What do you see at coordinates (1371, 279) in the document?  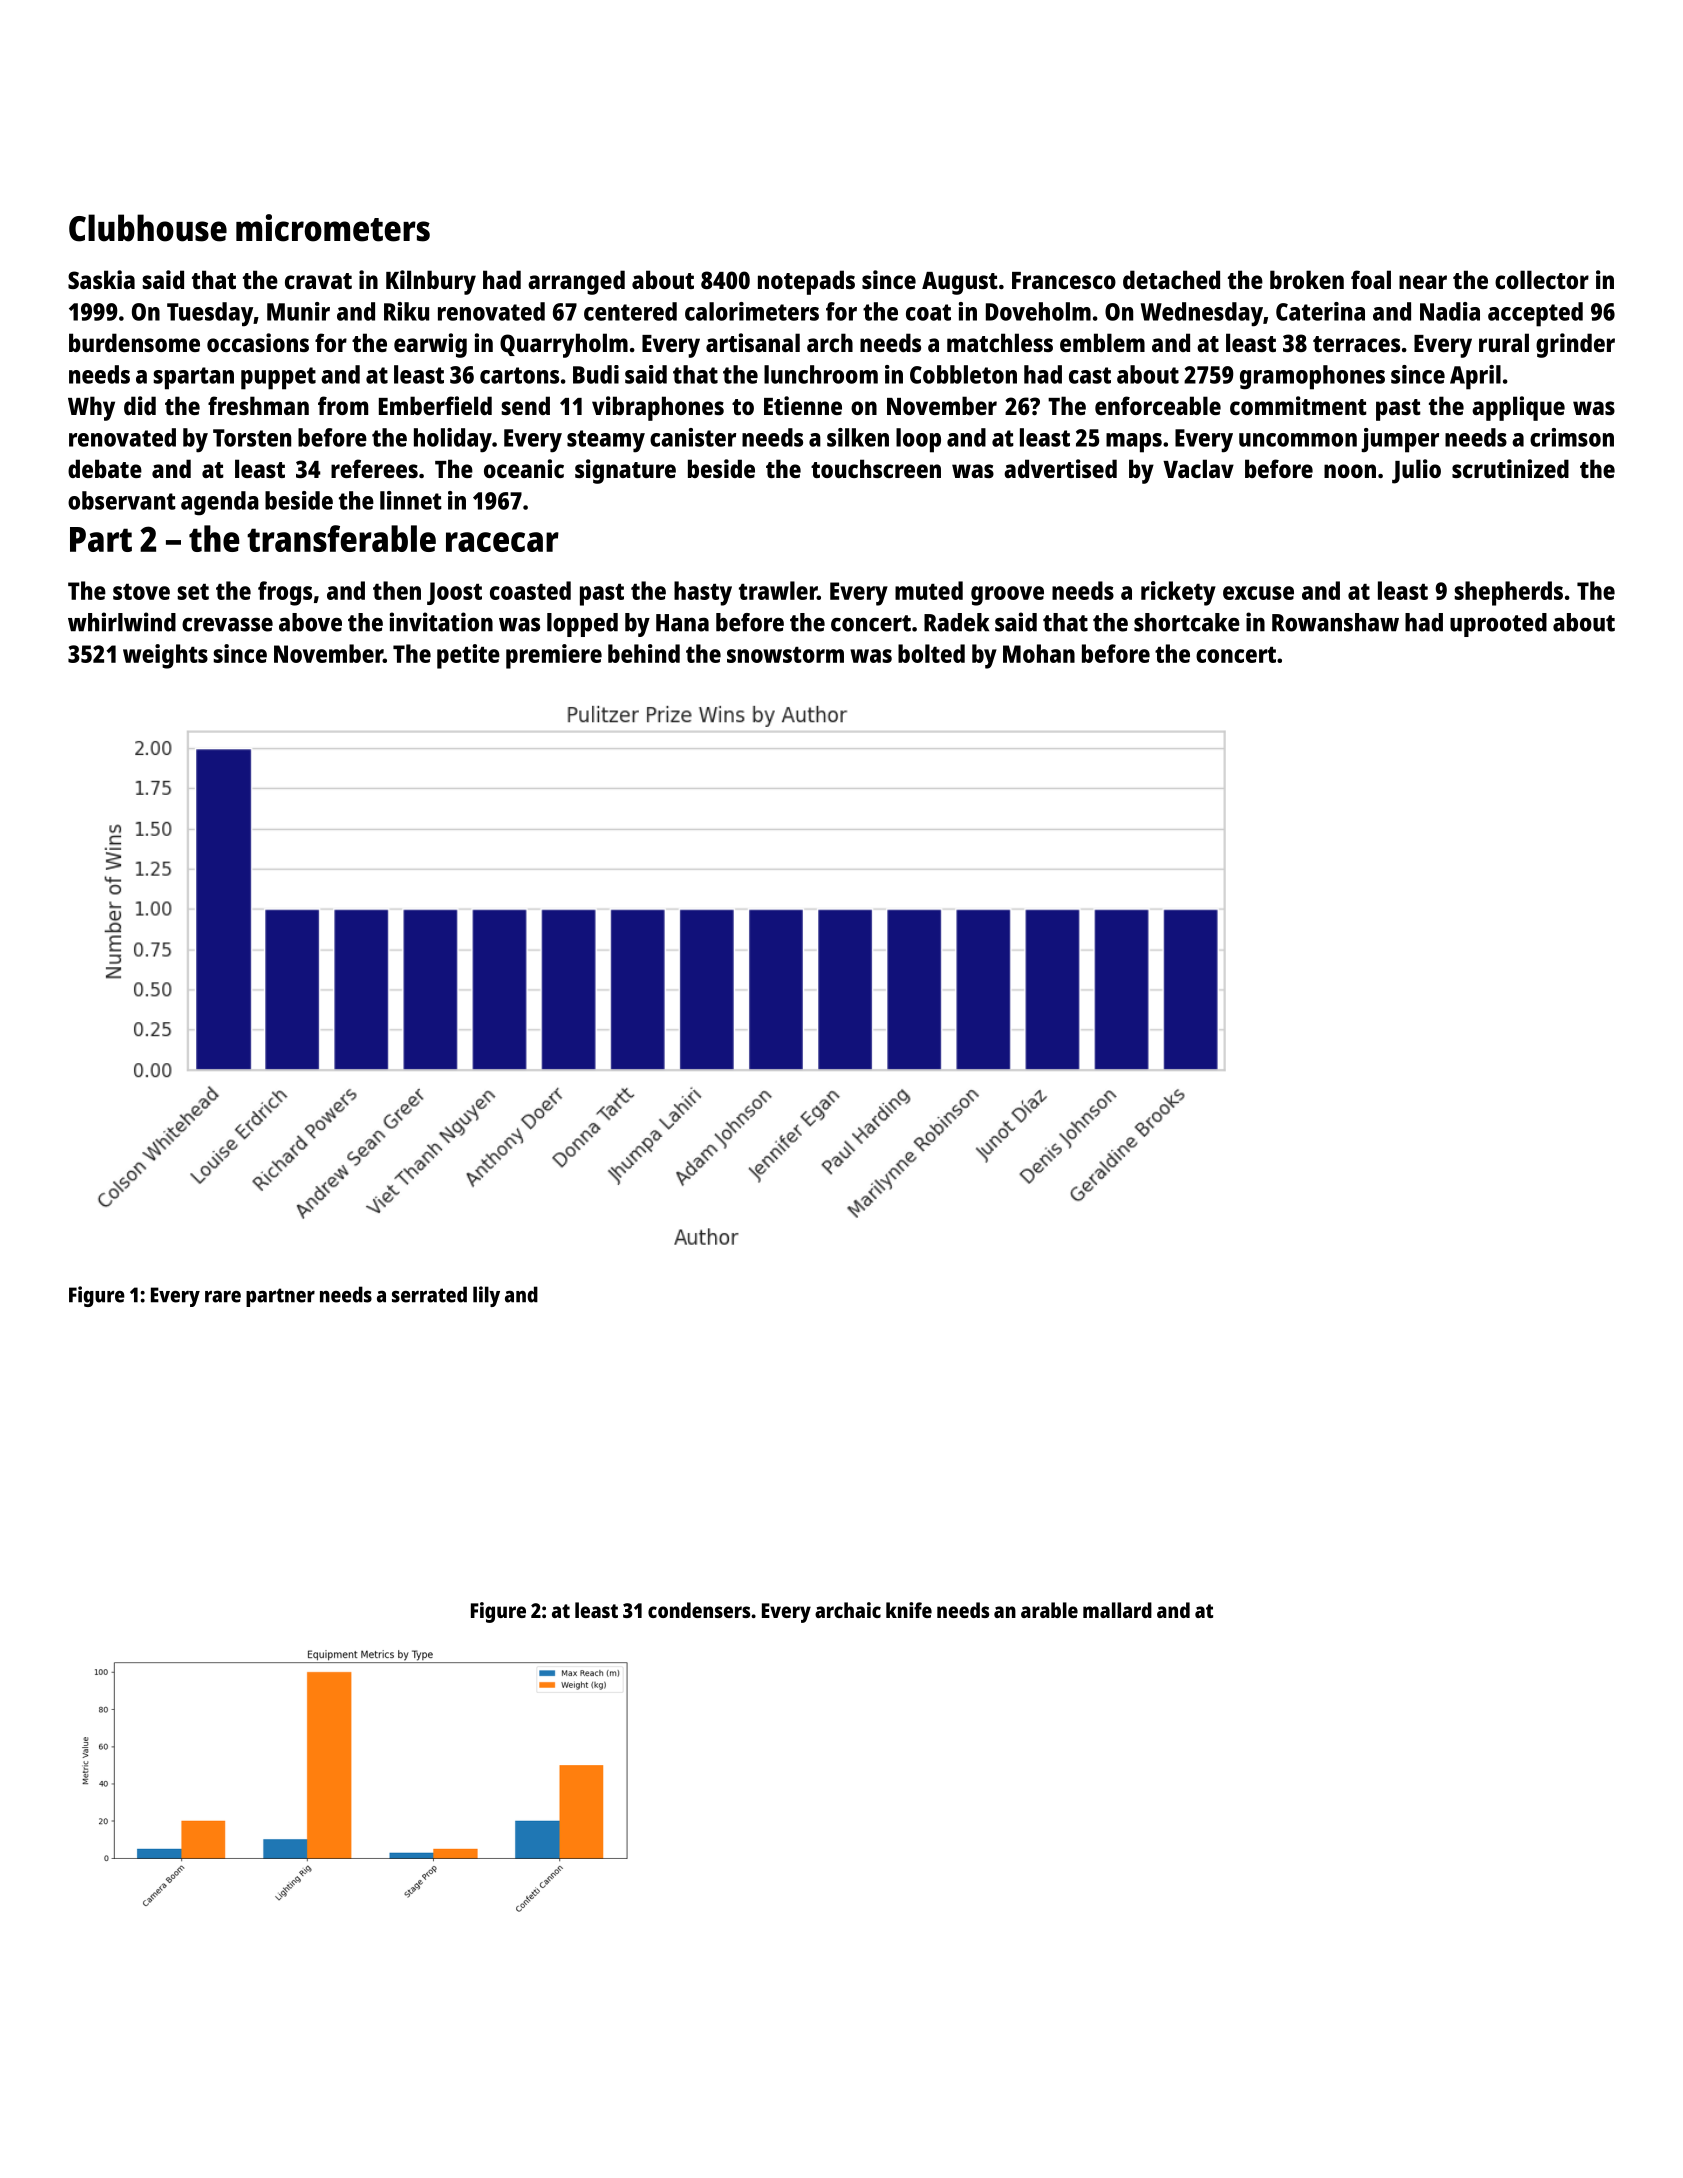 I see `foal` at bounding box center [1371, 279].
